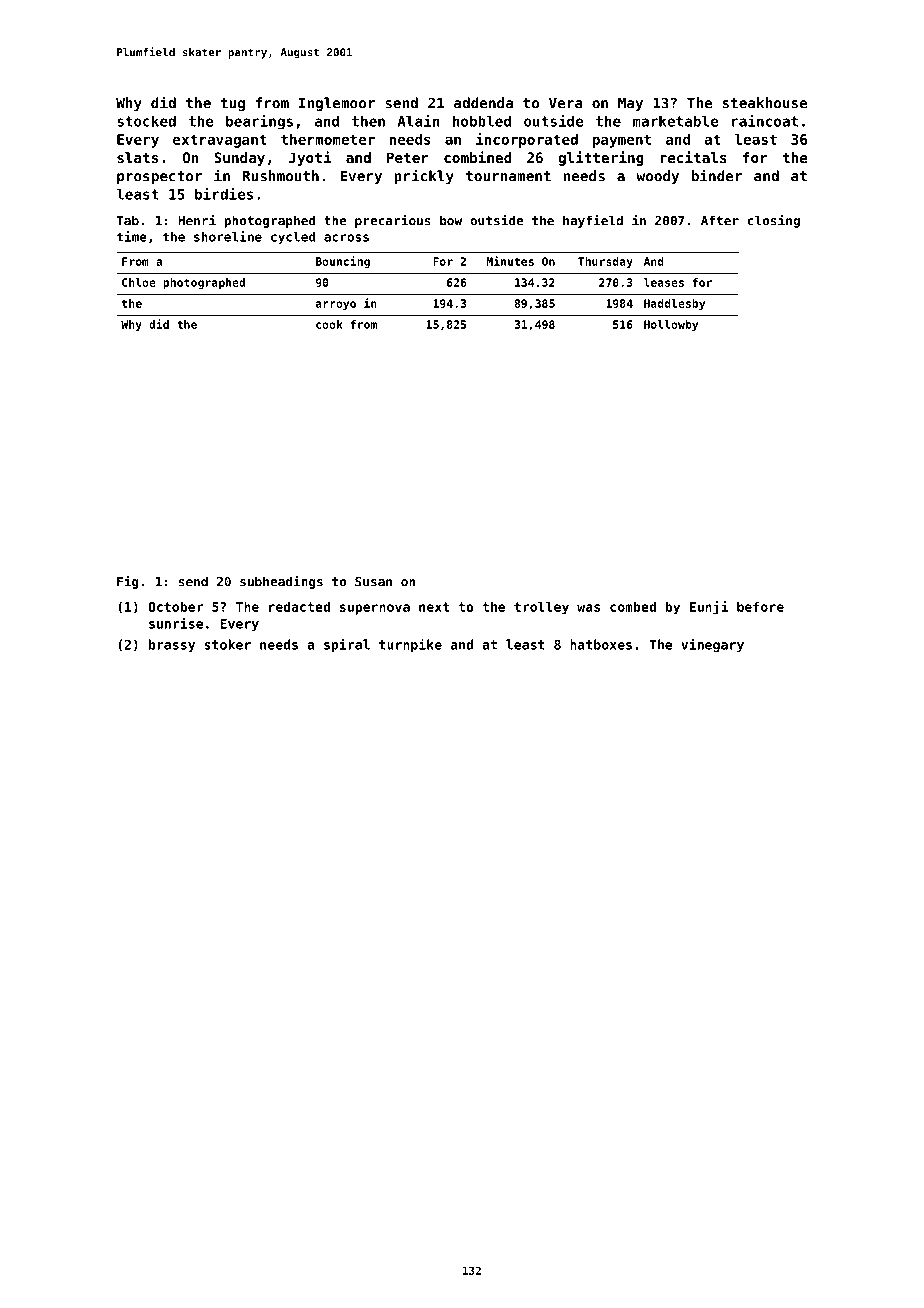 The height and width of the screenshot is (1308, 924). What do you see at coordinates (228, 236) in the screenshot?
I see `shoreline` at bounding box center [228, 236].
